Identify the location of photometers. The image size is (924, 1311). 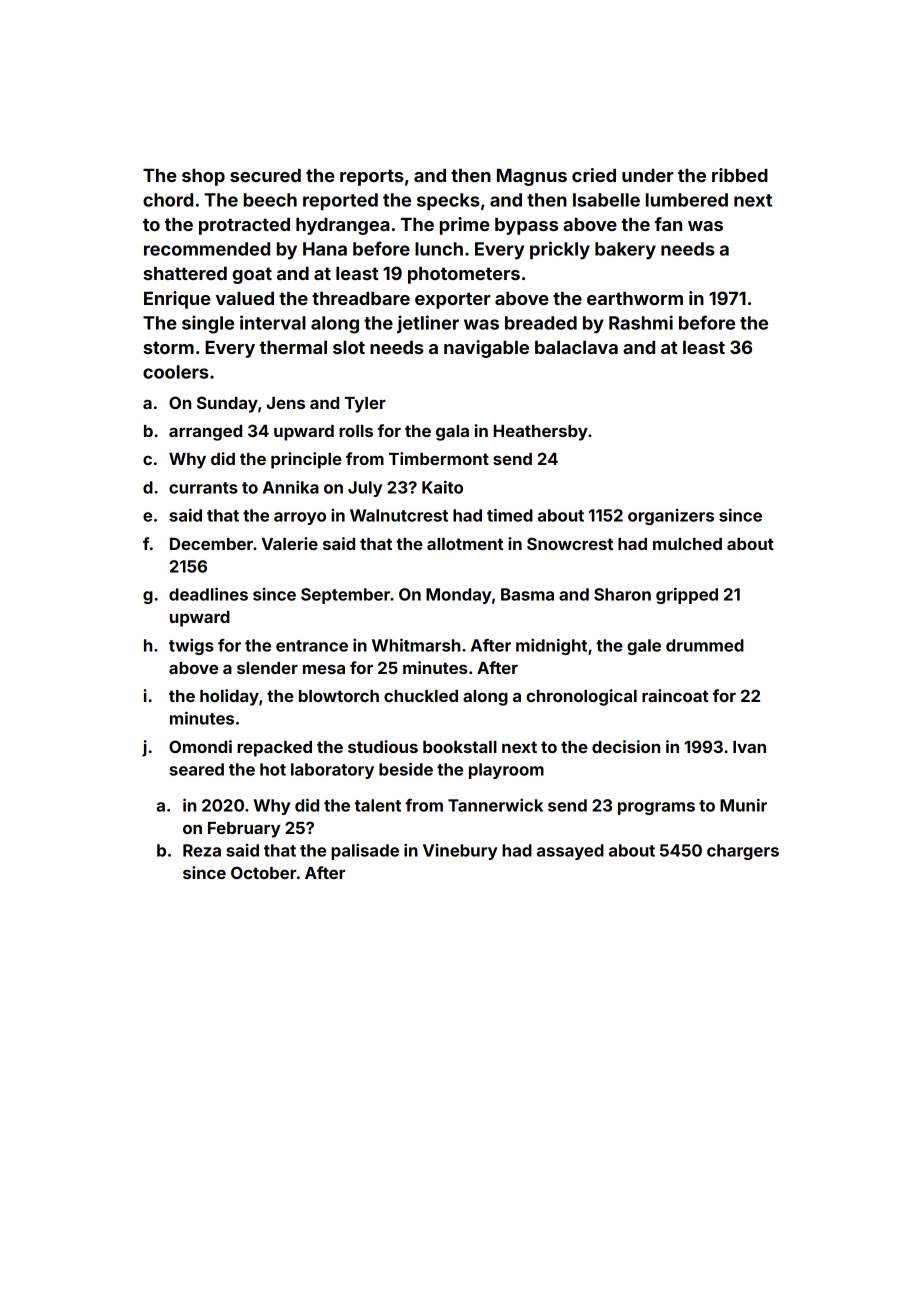
(464, 275).
